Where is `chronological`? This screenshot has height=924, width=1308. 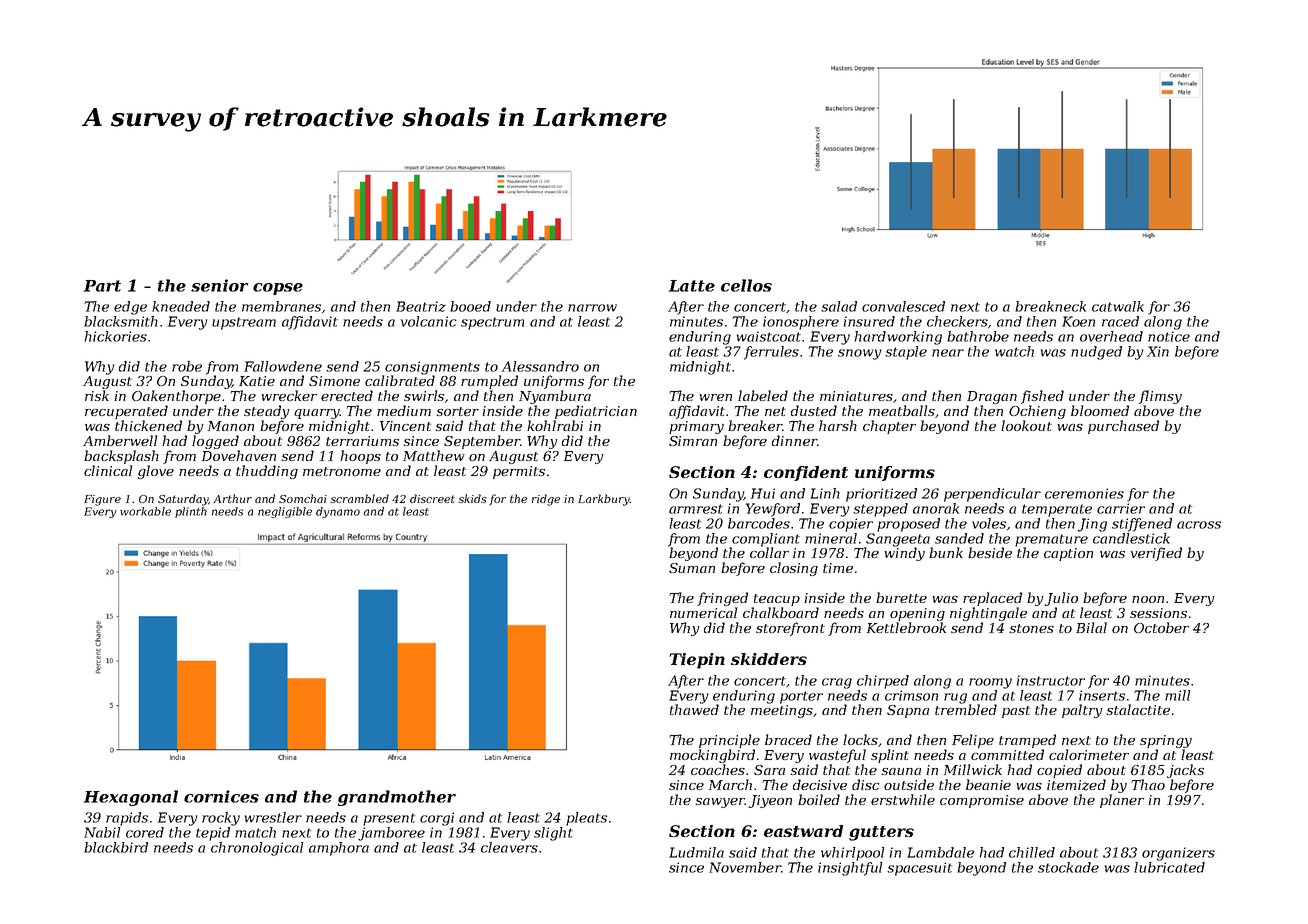 chronological is located at coordinates (257, 849).
